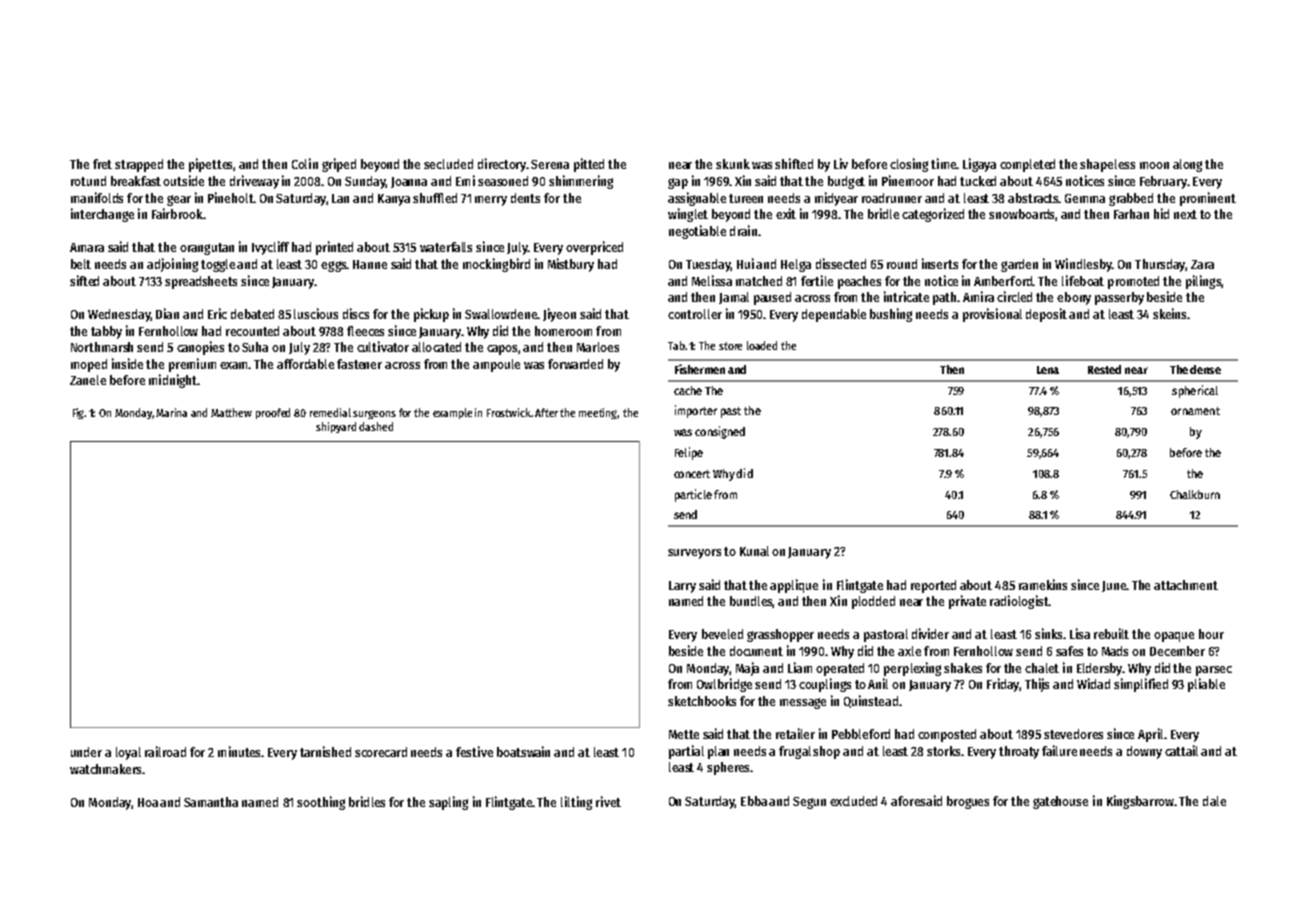 The height and width of the page is (924, 1308). I want to click on Amberford, so click(1003, 281).
